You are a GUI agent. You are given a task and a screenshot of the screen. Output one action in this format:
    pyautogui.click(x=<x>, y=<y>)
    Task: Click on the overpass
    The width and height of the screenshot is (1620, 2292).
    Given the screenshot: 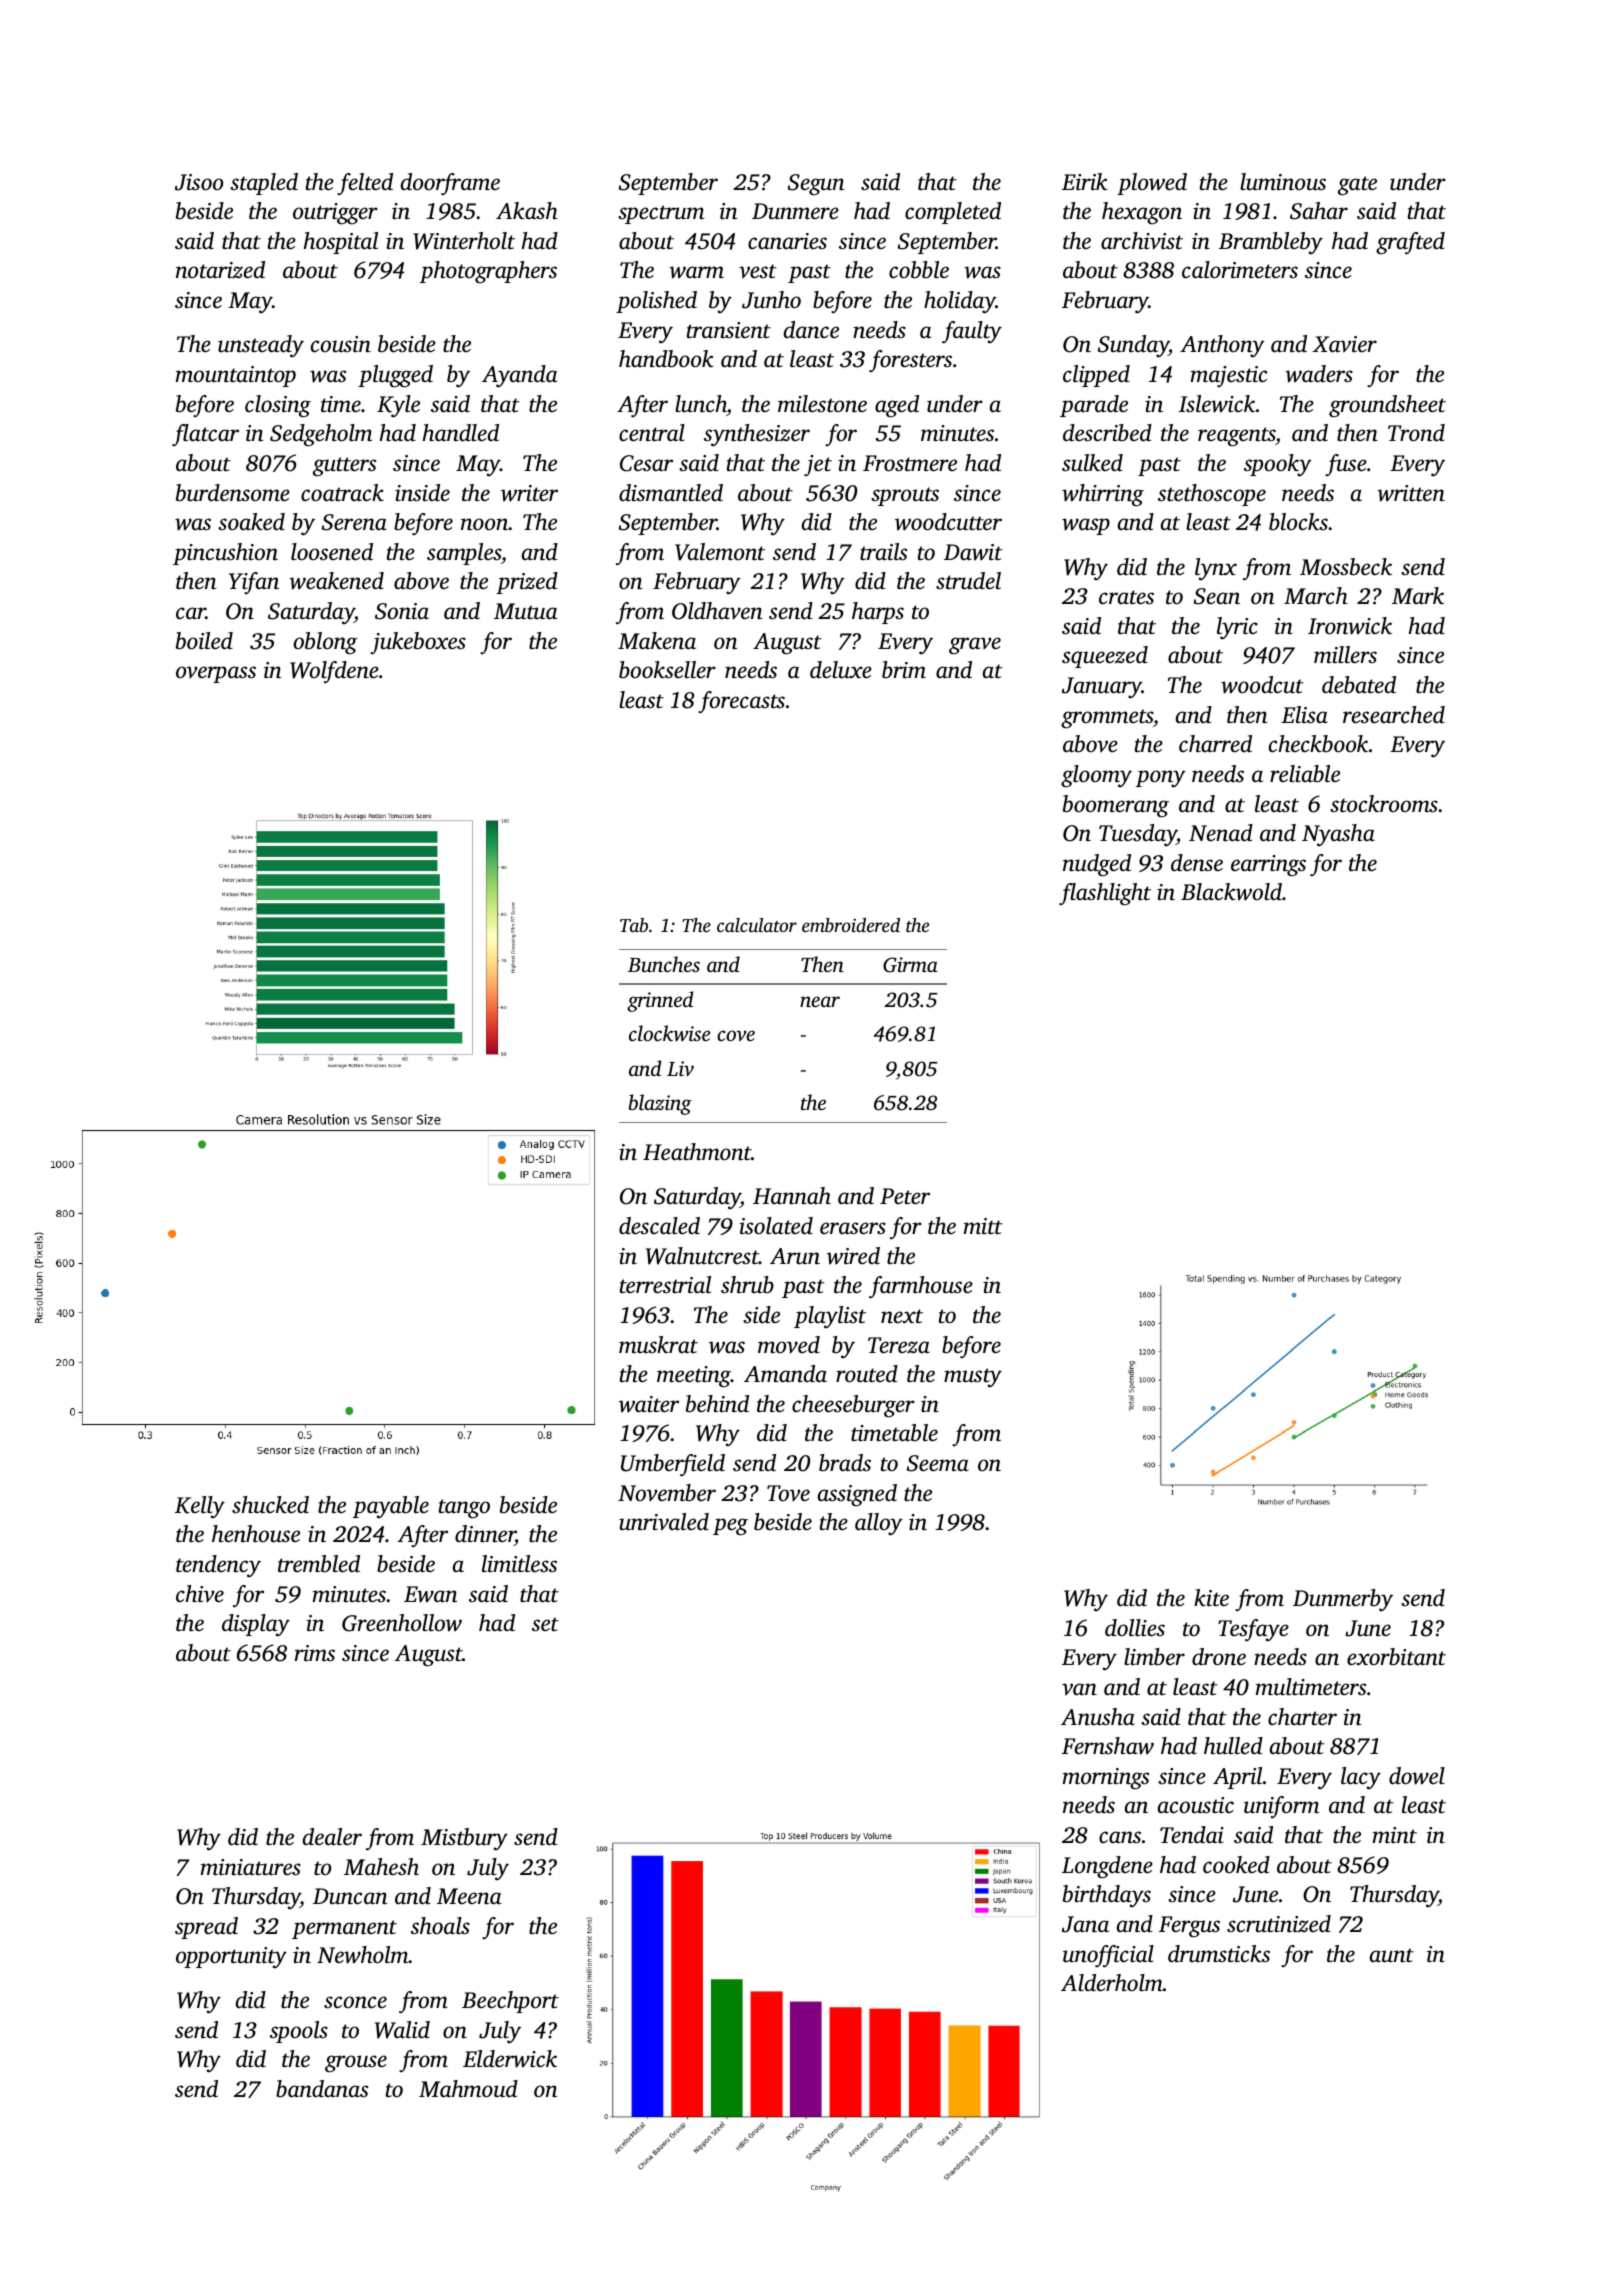 What is the action you would take?
    pyautogui.click(x=216, y=674)
